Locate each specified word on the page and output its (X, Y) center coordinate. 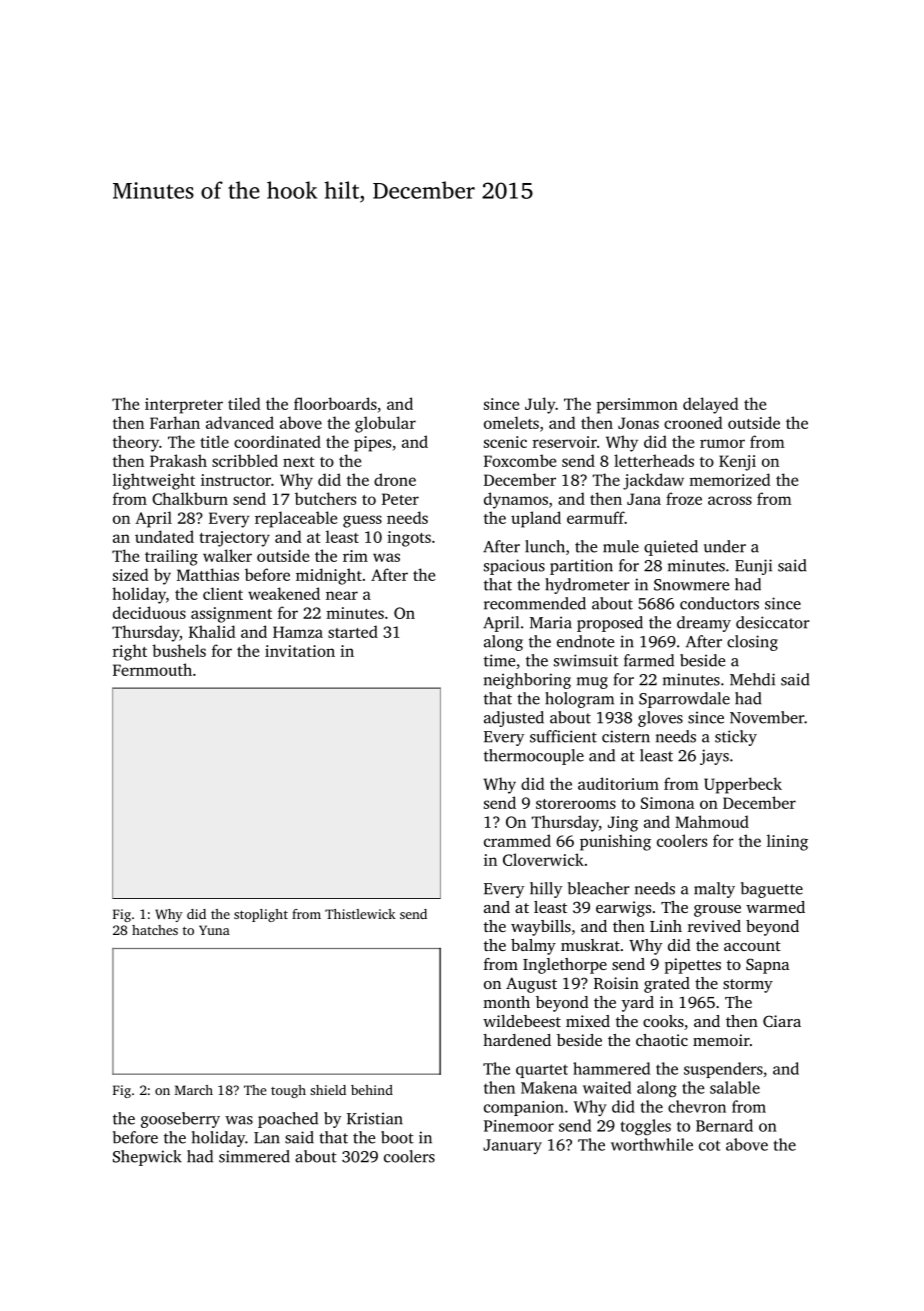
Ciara (782, 1021)
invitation (300, 651)
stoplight (261, 915)
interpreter (184, 406)
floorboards (335, 403)
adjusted (514, 719)
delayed (711, 405)
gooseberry (180, 1120)
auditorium (618, 783)
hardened (517, 1040)
